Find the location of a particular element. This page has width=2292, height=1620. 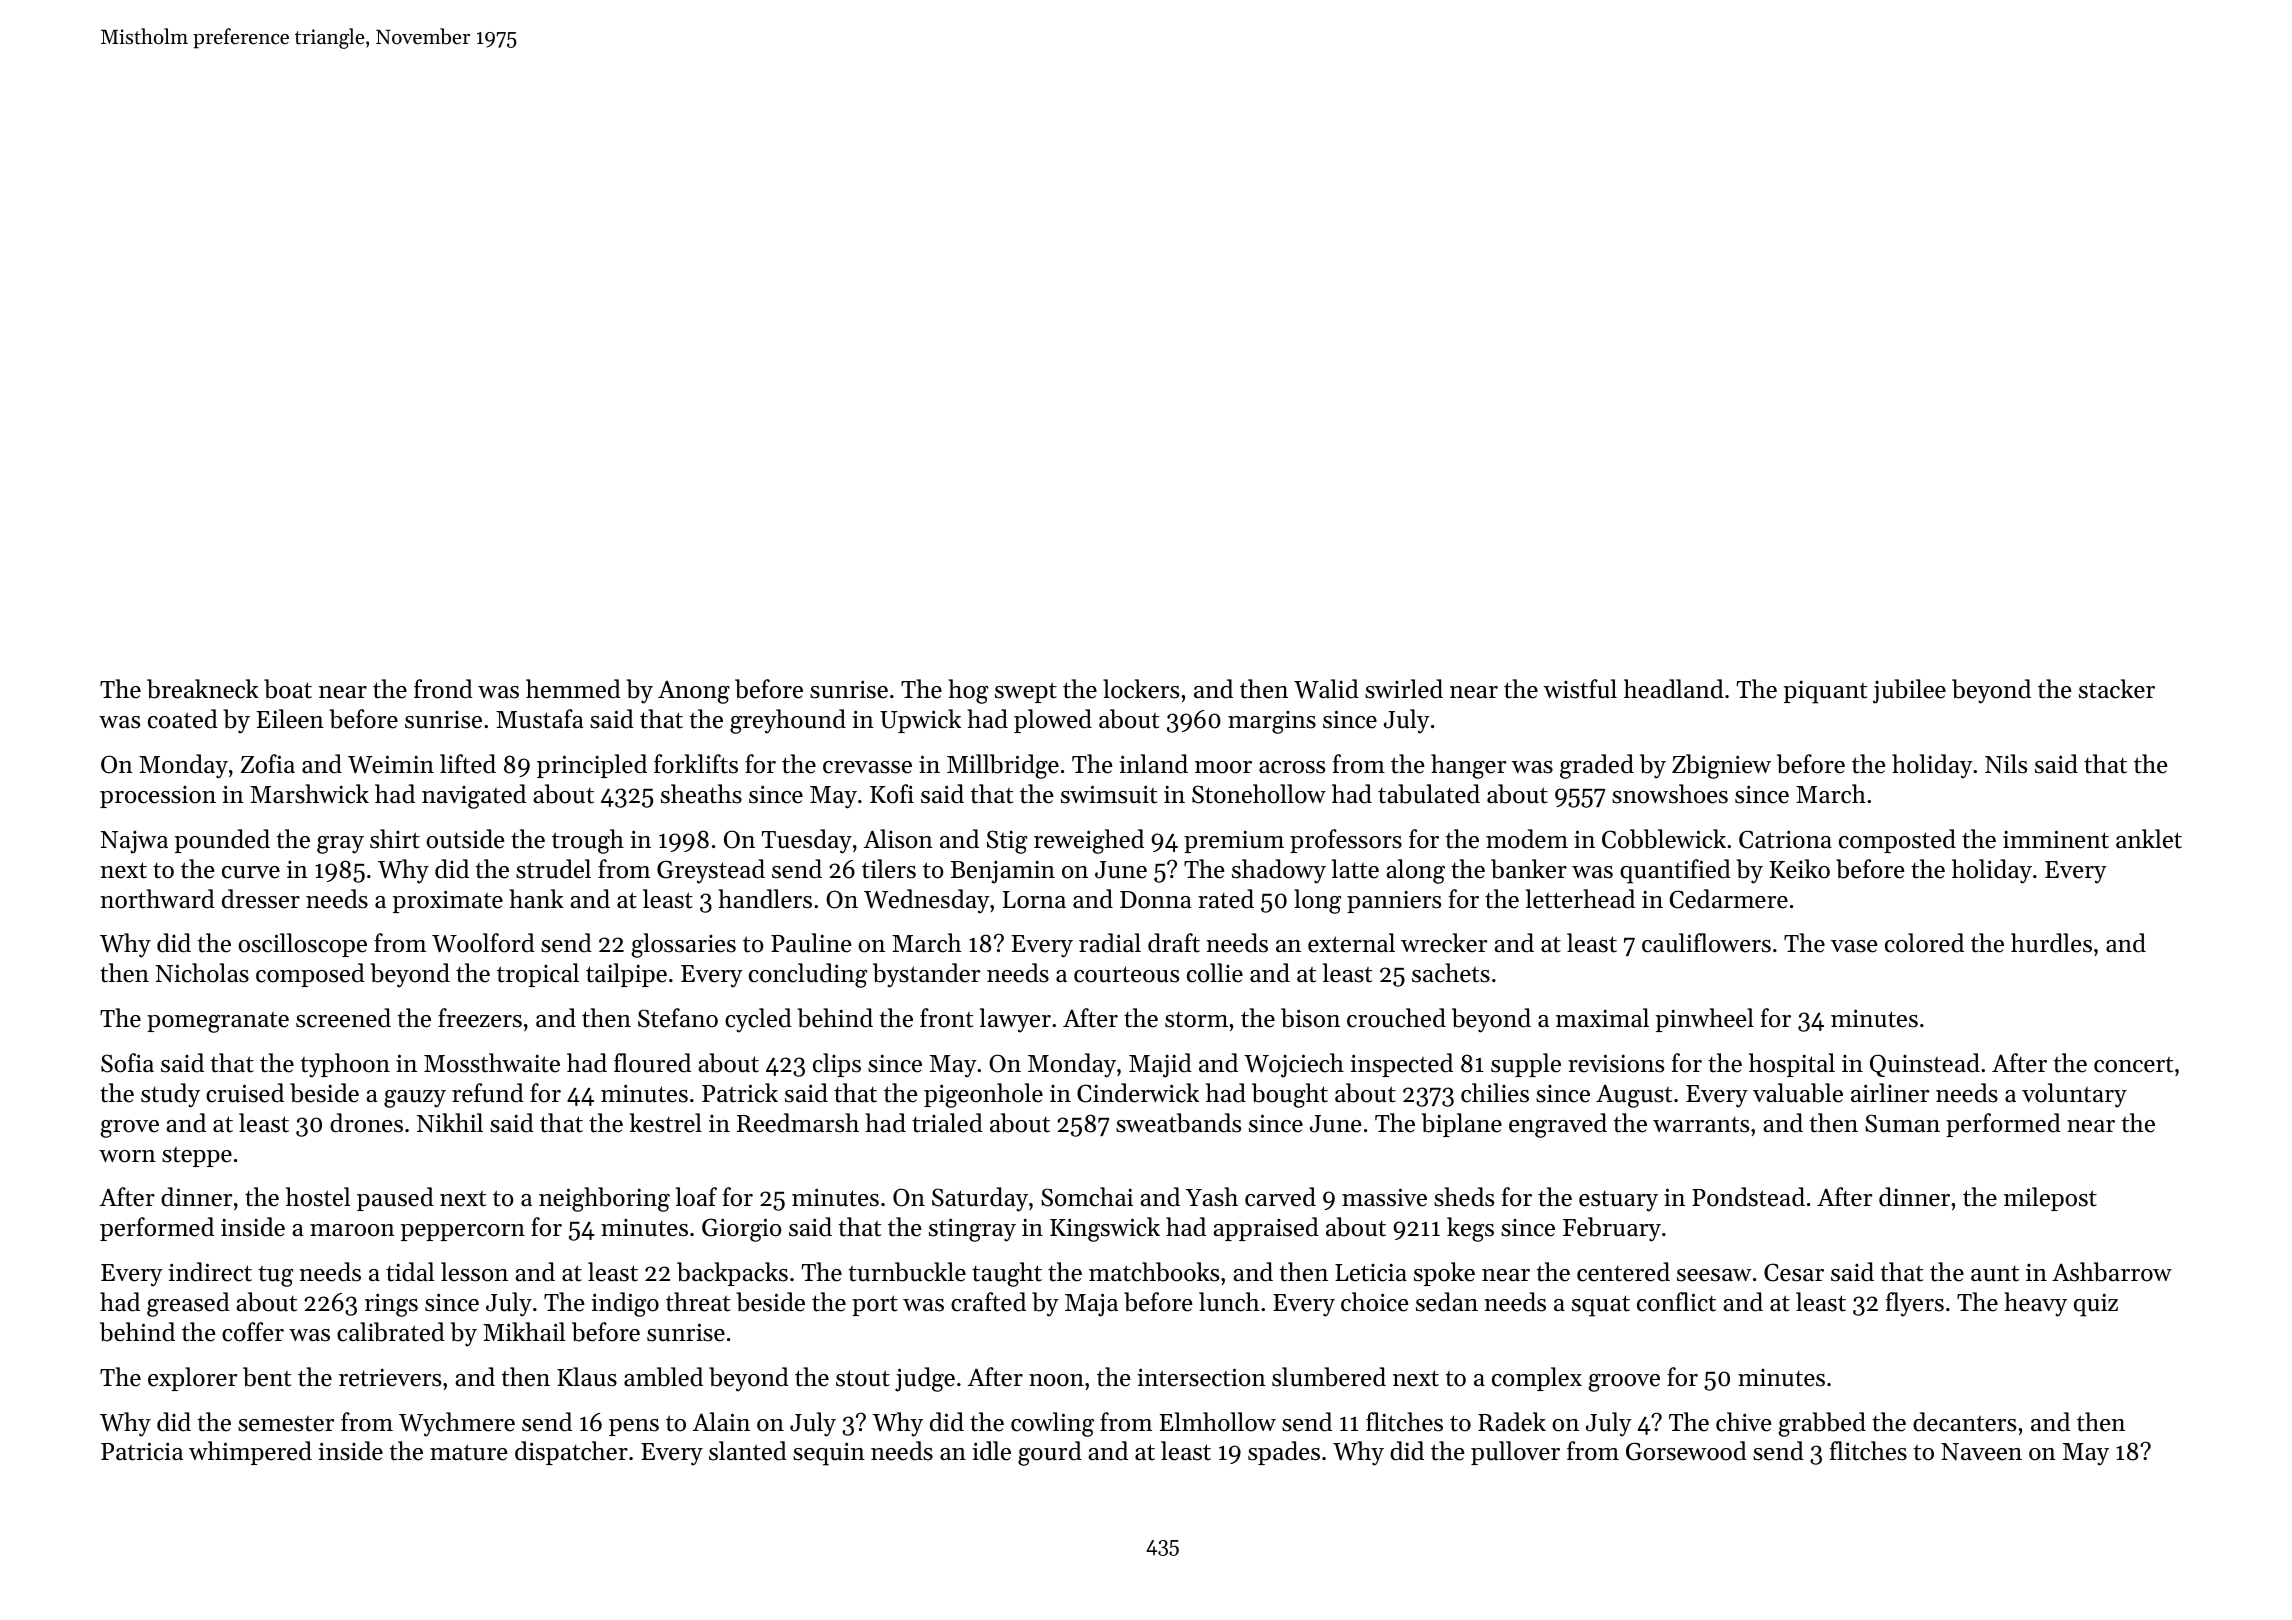

courteous is located at coordinates (1126, 974).
